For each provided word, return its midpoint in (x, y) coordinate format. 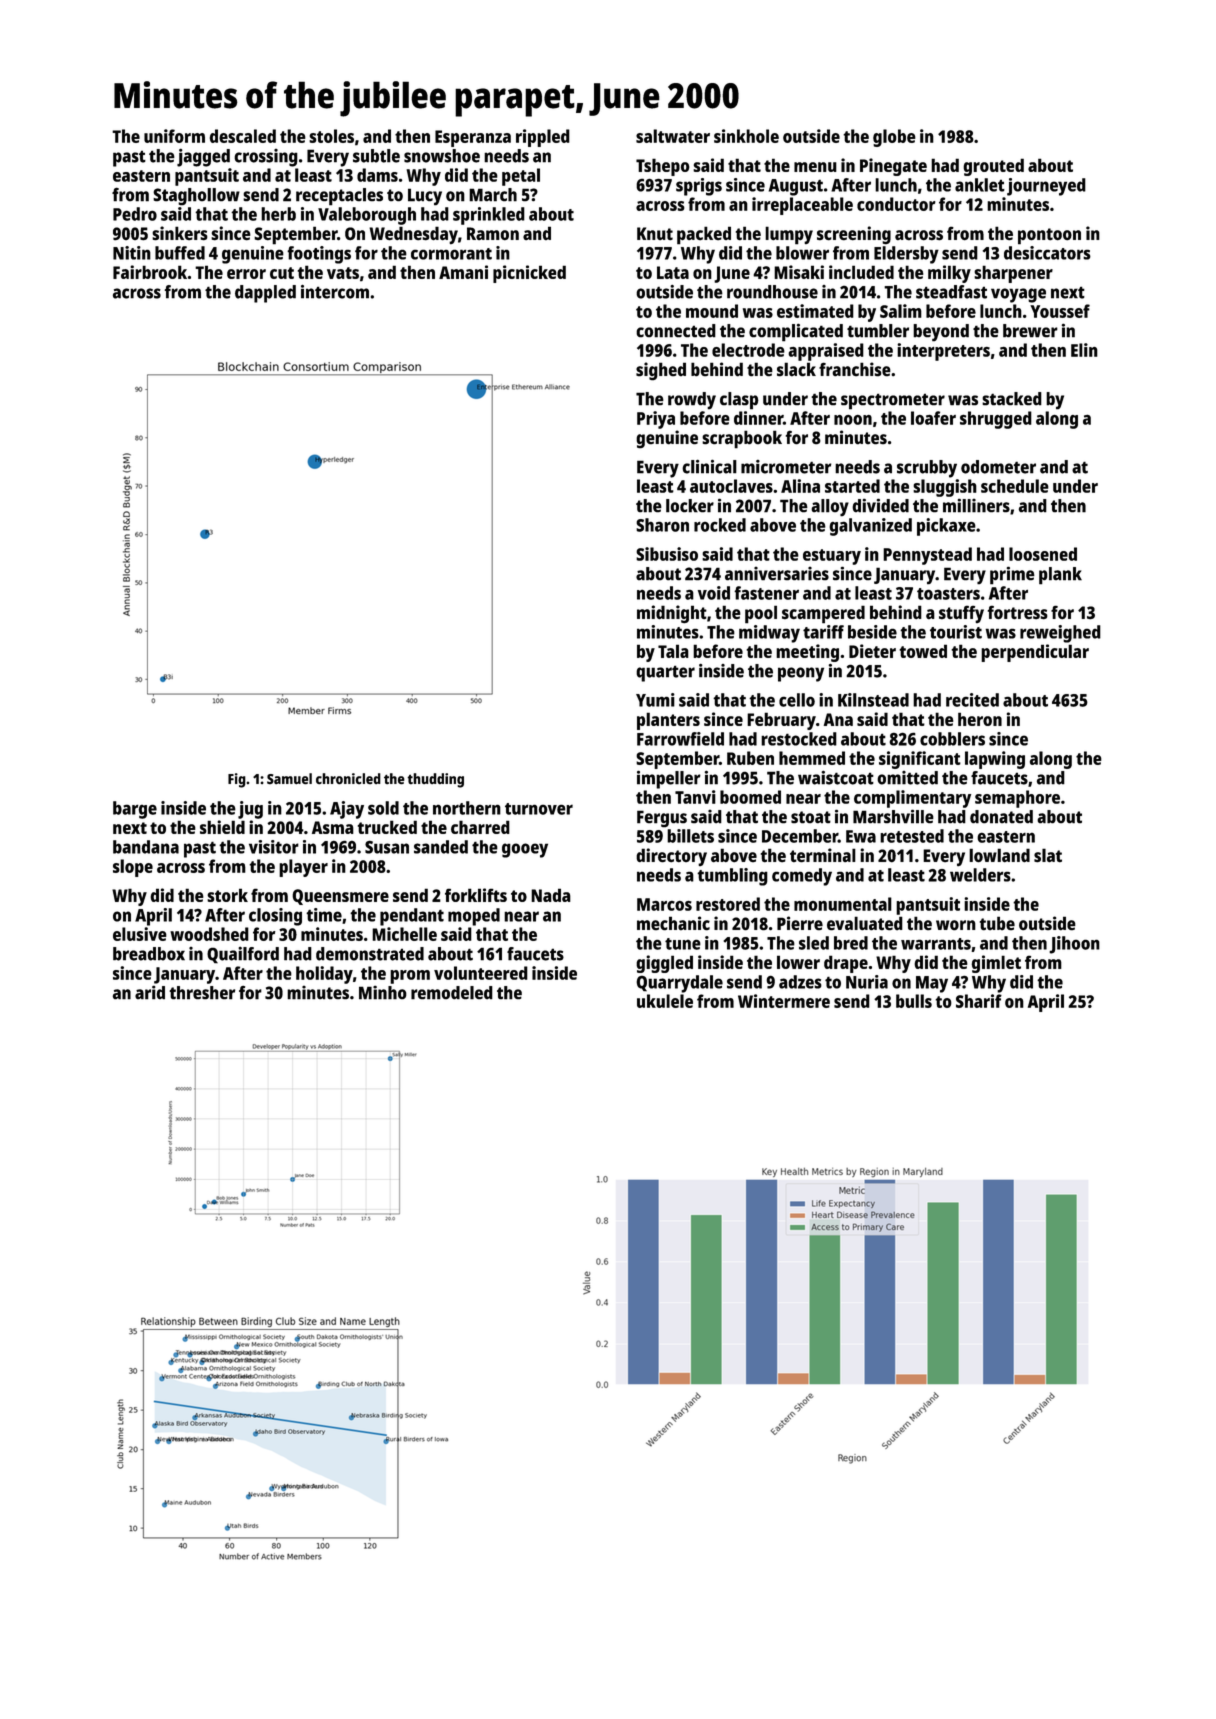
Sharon (662, 525)
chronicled (348, 778)
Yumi (655, 700)
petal (521, 177)
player (303, 868)
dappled (265, 294)
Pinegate (893, 167)
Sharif (979, 1001)
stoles (331, 136)
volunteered (481, 973)
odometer (998, 467)
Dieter (872, 651)
